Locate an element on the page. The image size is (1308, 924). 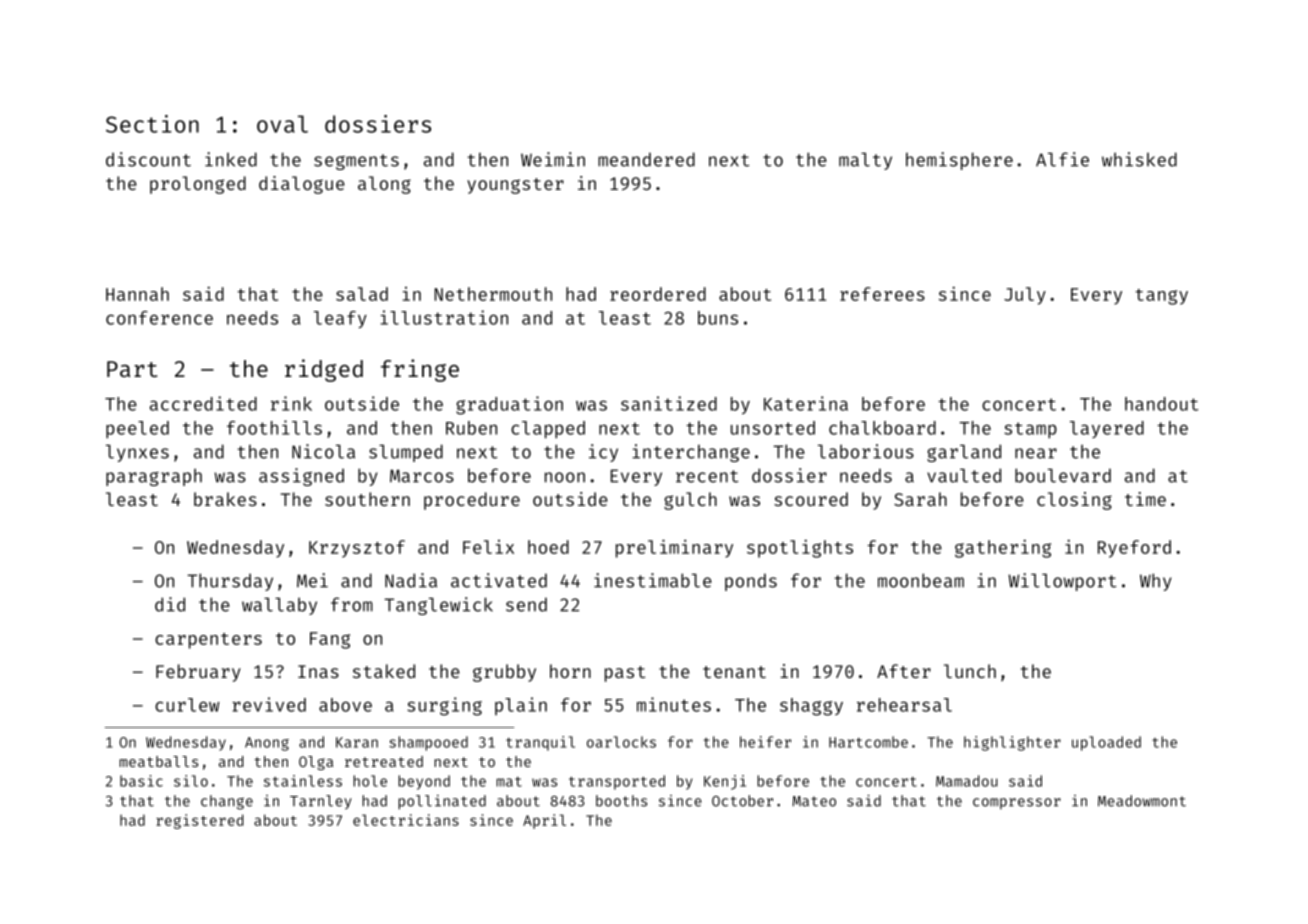
compressor is located at coordinates (1017, 804).
